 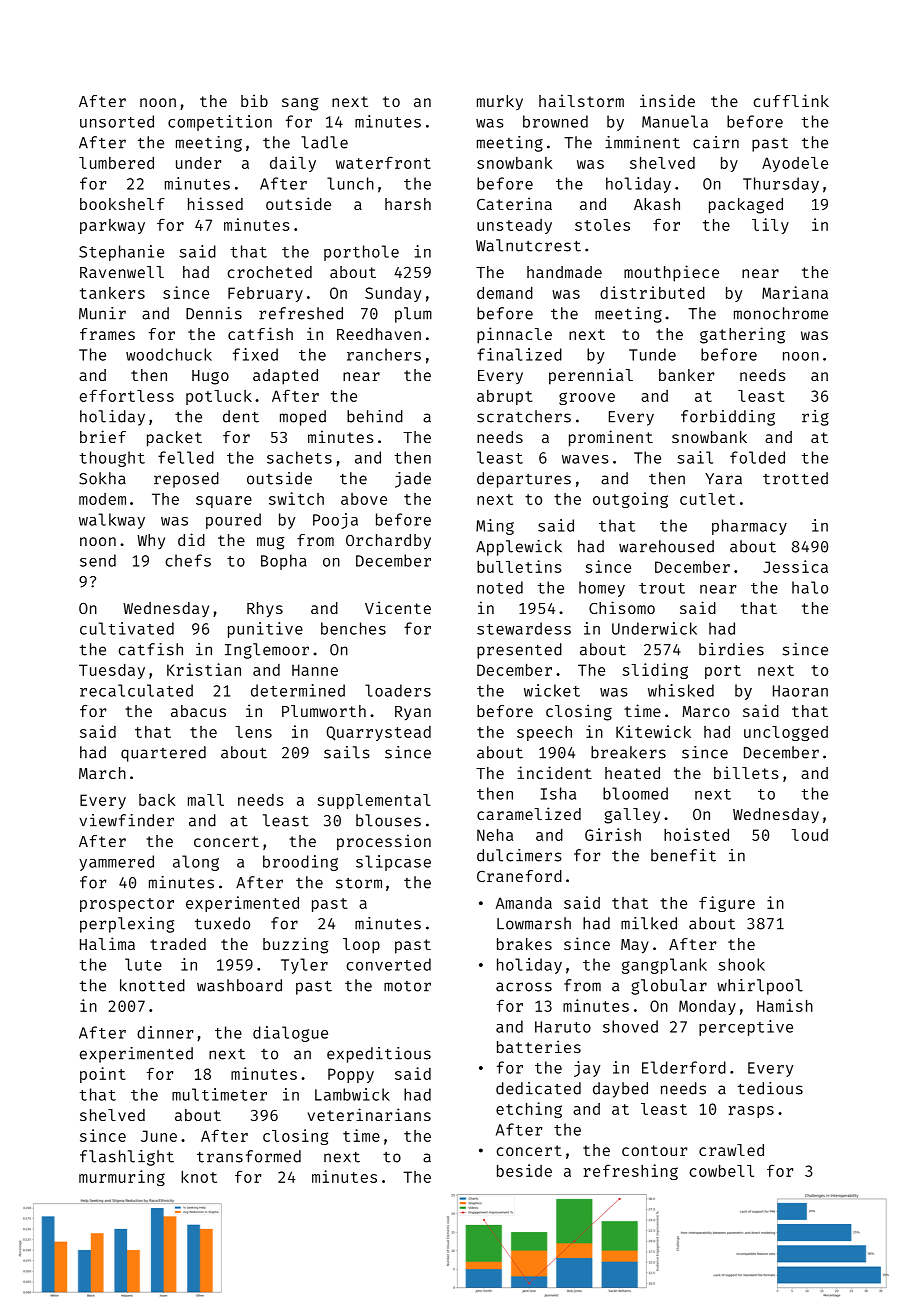 I want to click on billets, so click(x=746, y=772).
